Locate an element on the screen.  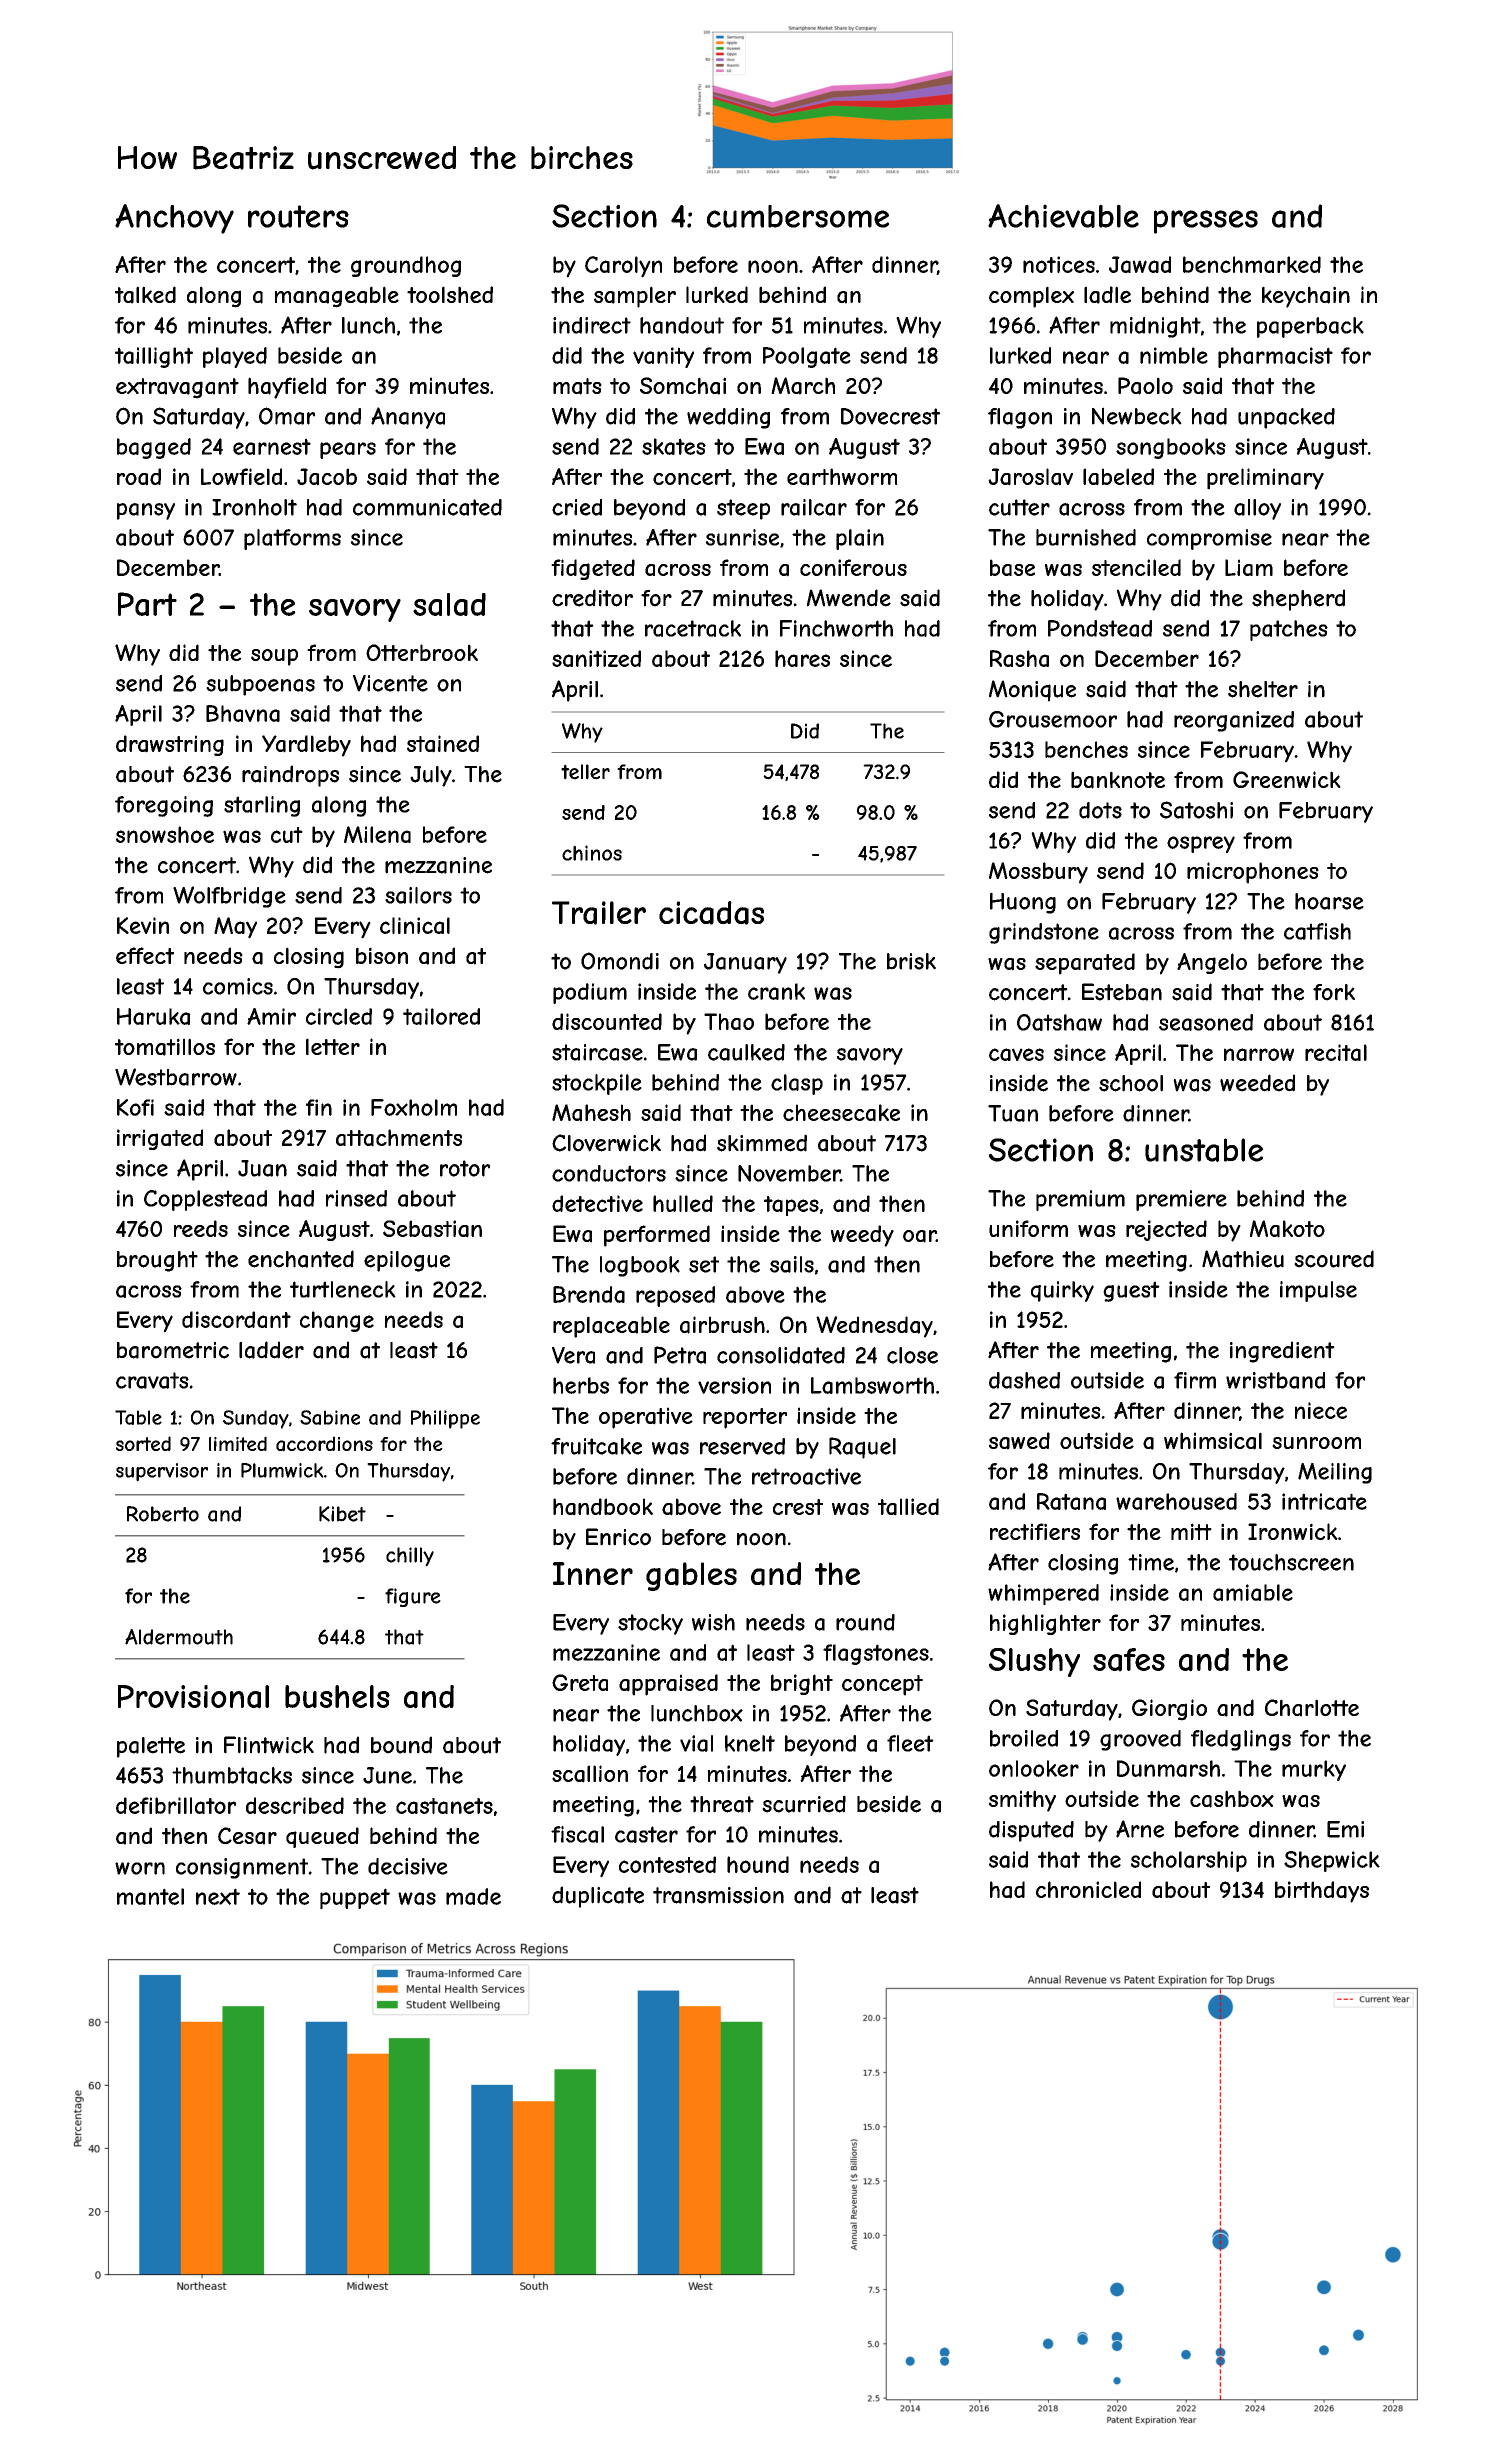
scoured is located at coordinates (1334, 1259).
